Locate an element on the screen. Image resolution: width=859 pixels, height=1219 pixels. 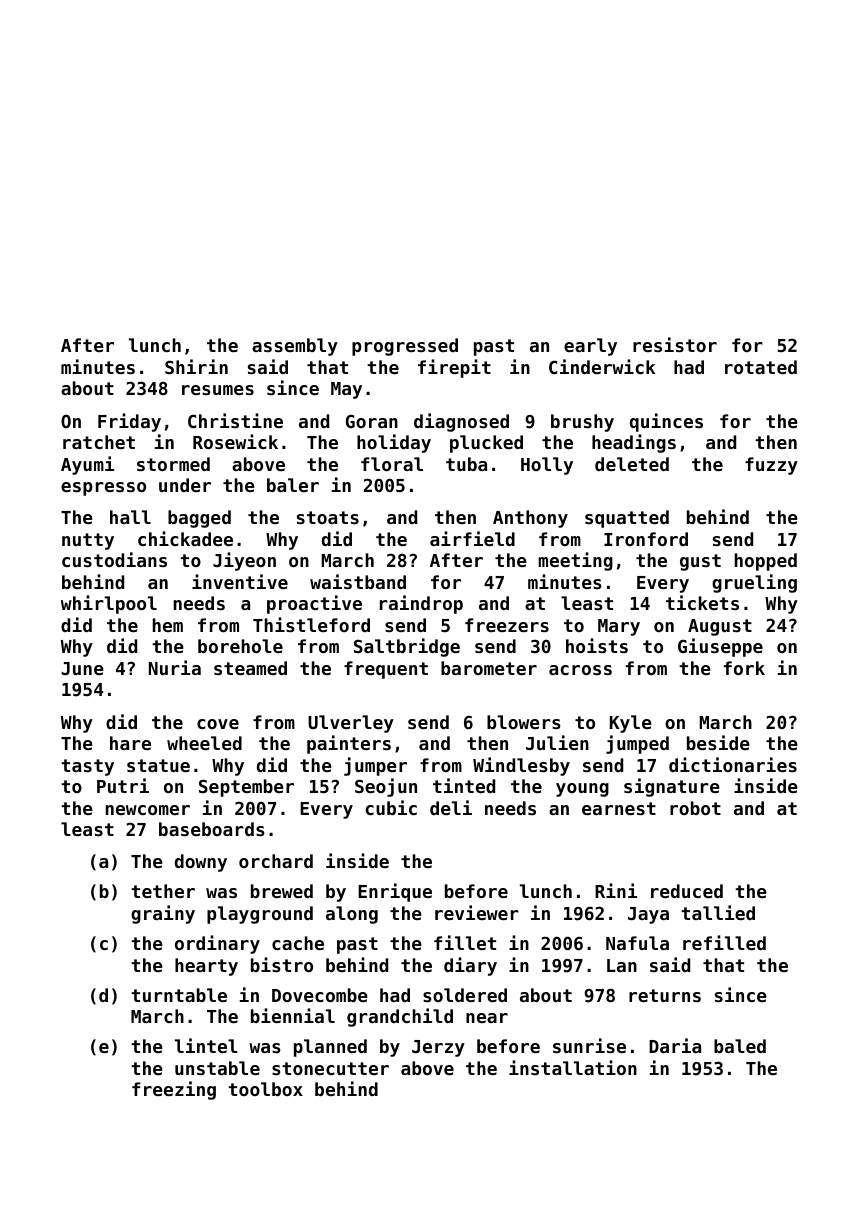
May is located at coordinates (346, 390).
